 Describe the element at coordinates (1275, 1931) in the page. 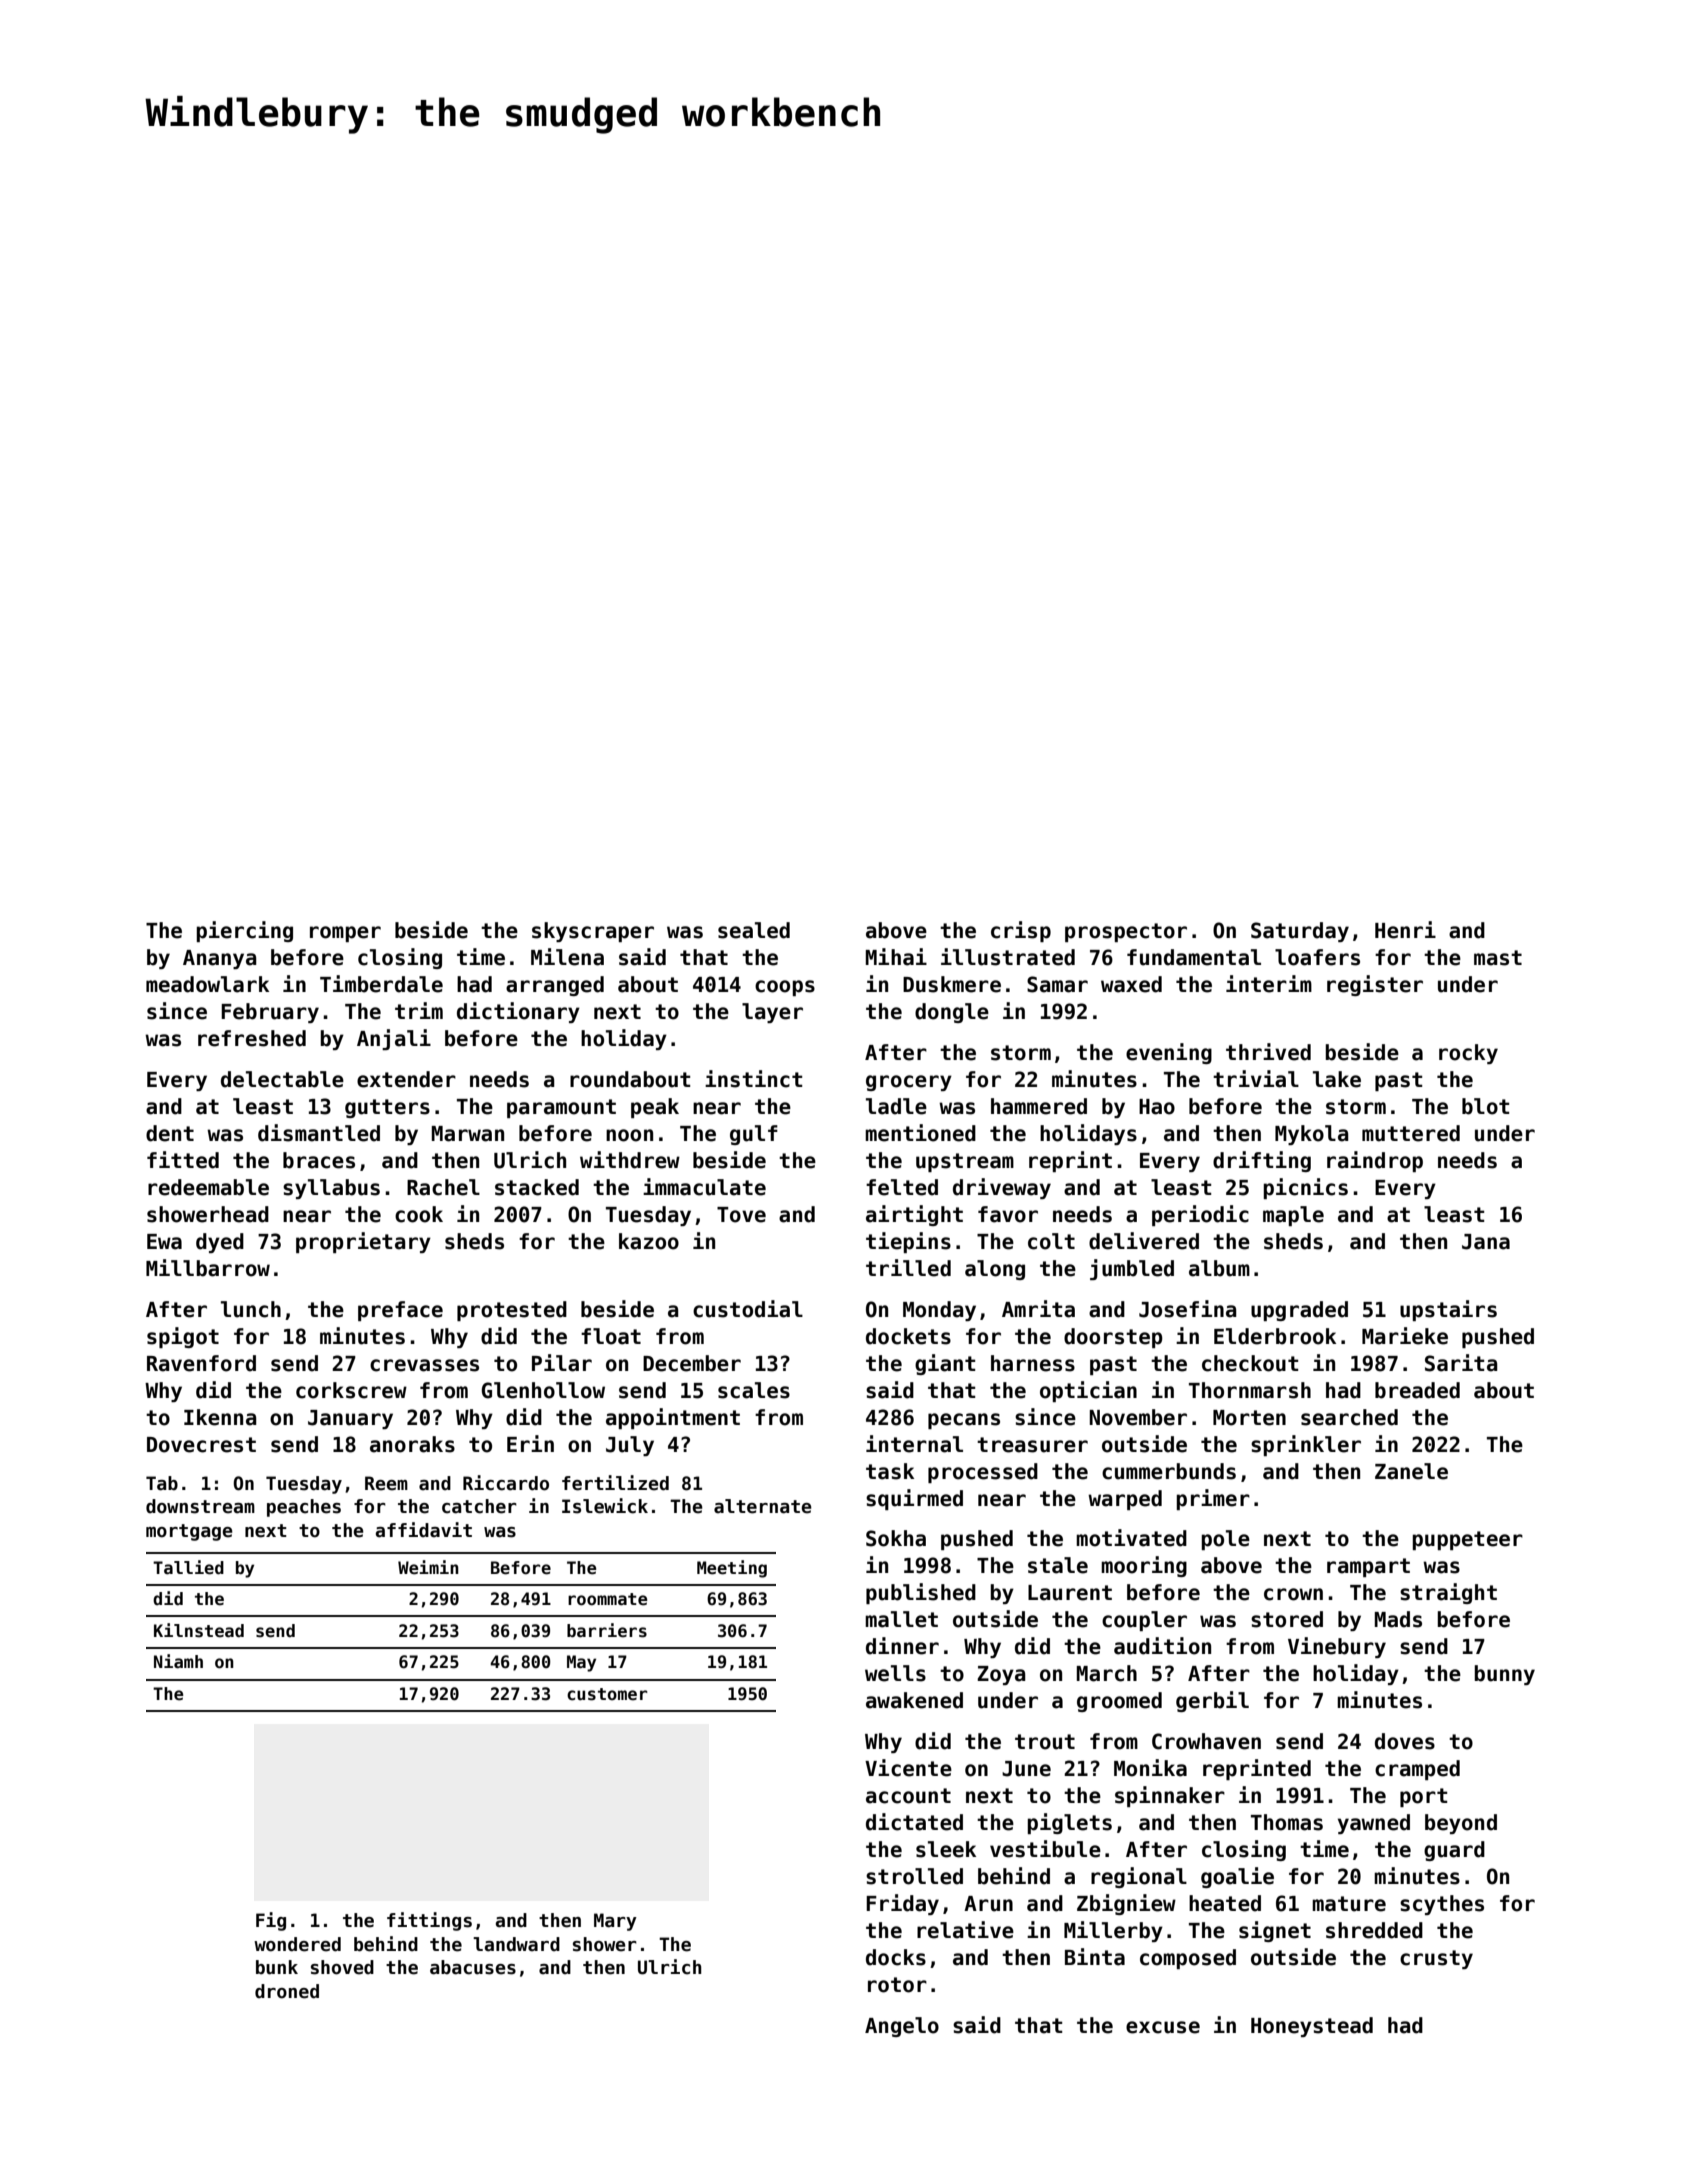

I see `signet` at that location.
